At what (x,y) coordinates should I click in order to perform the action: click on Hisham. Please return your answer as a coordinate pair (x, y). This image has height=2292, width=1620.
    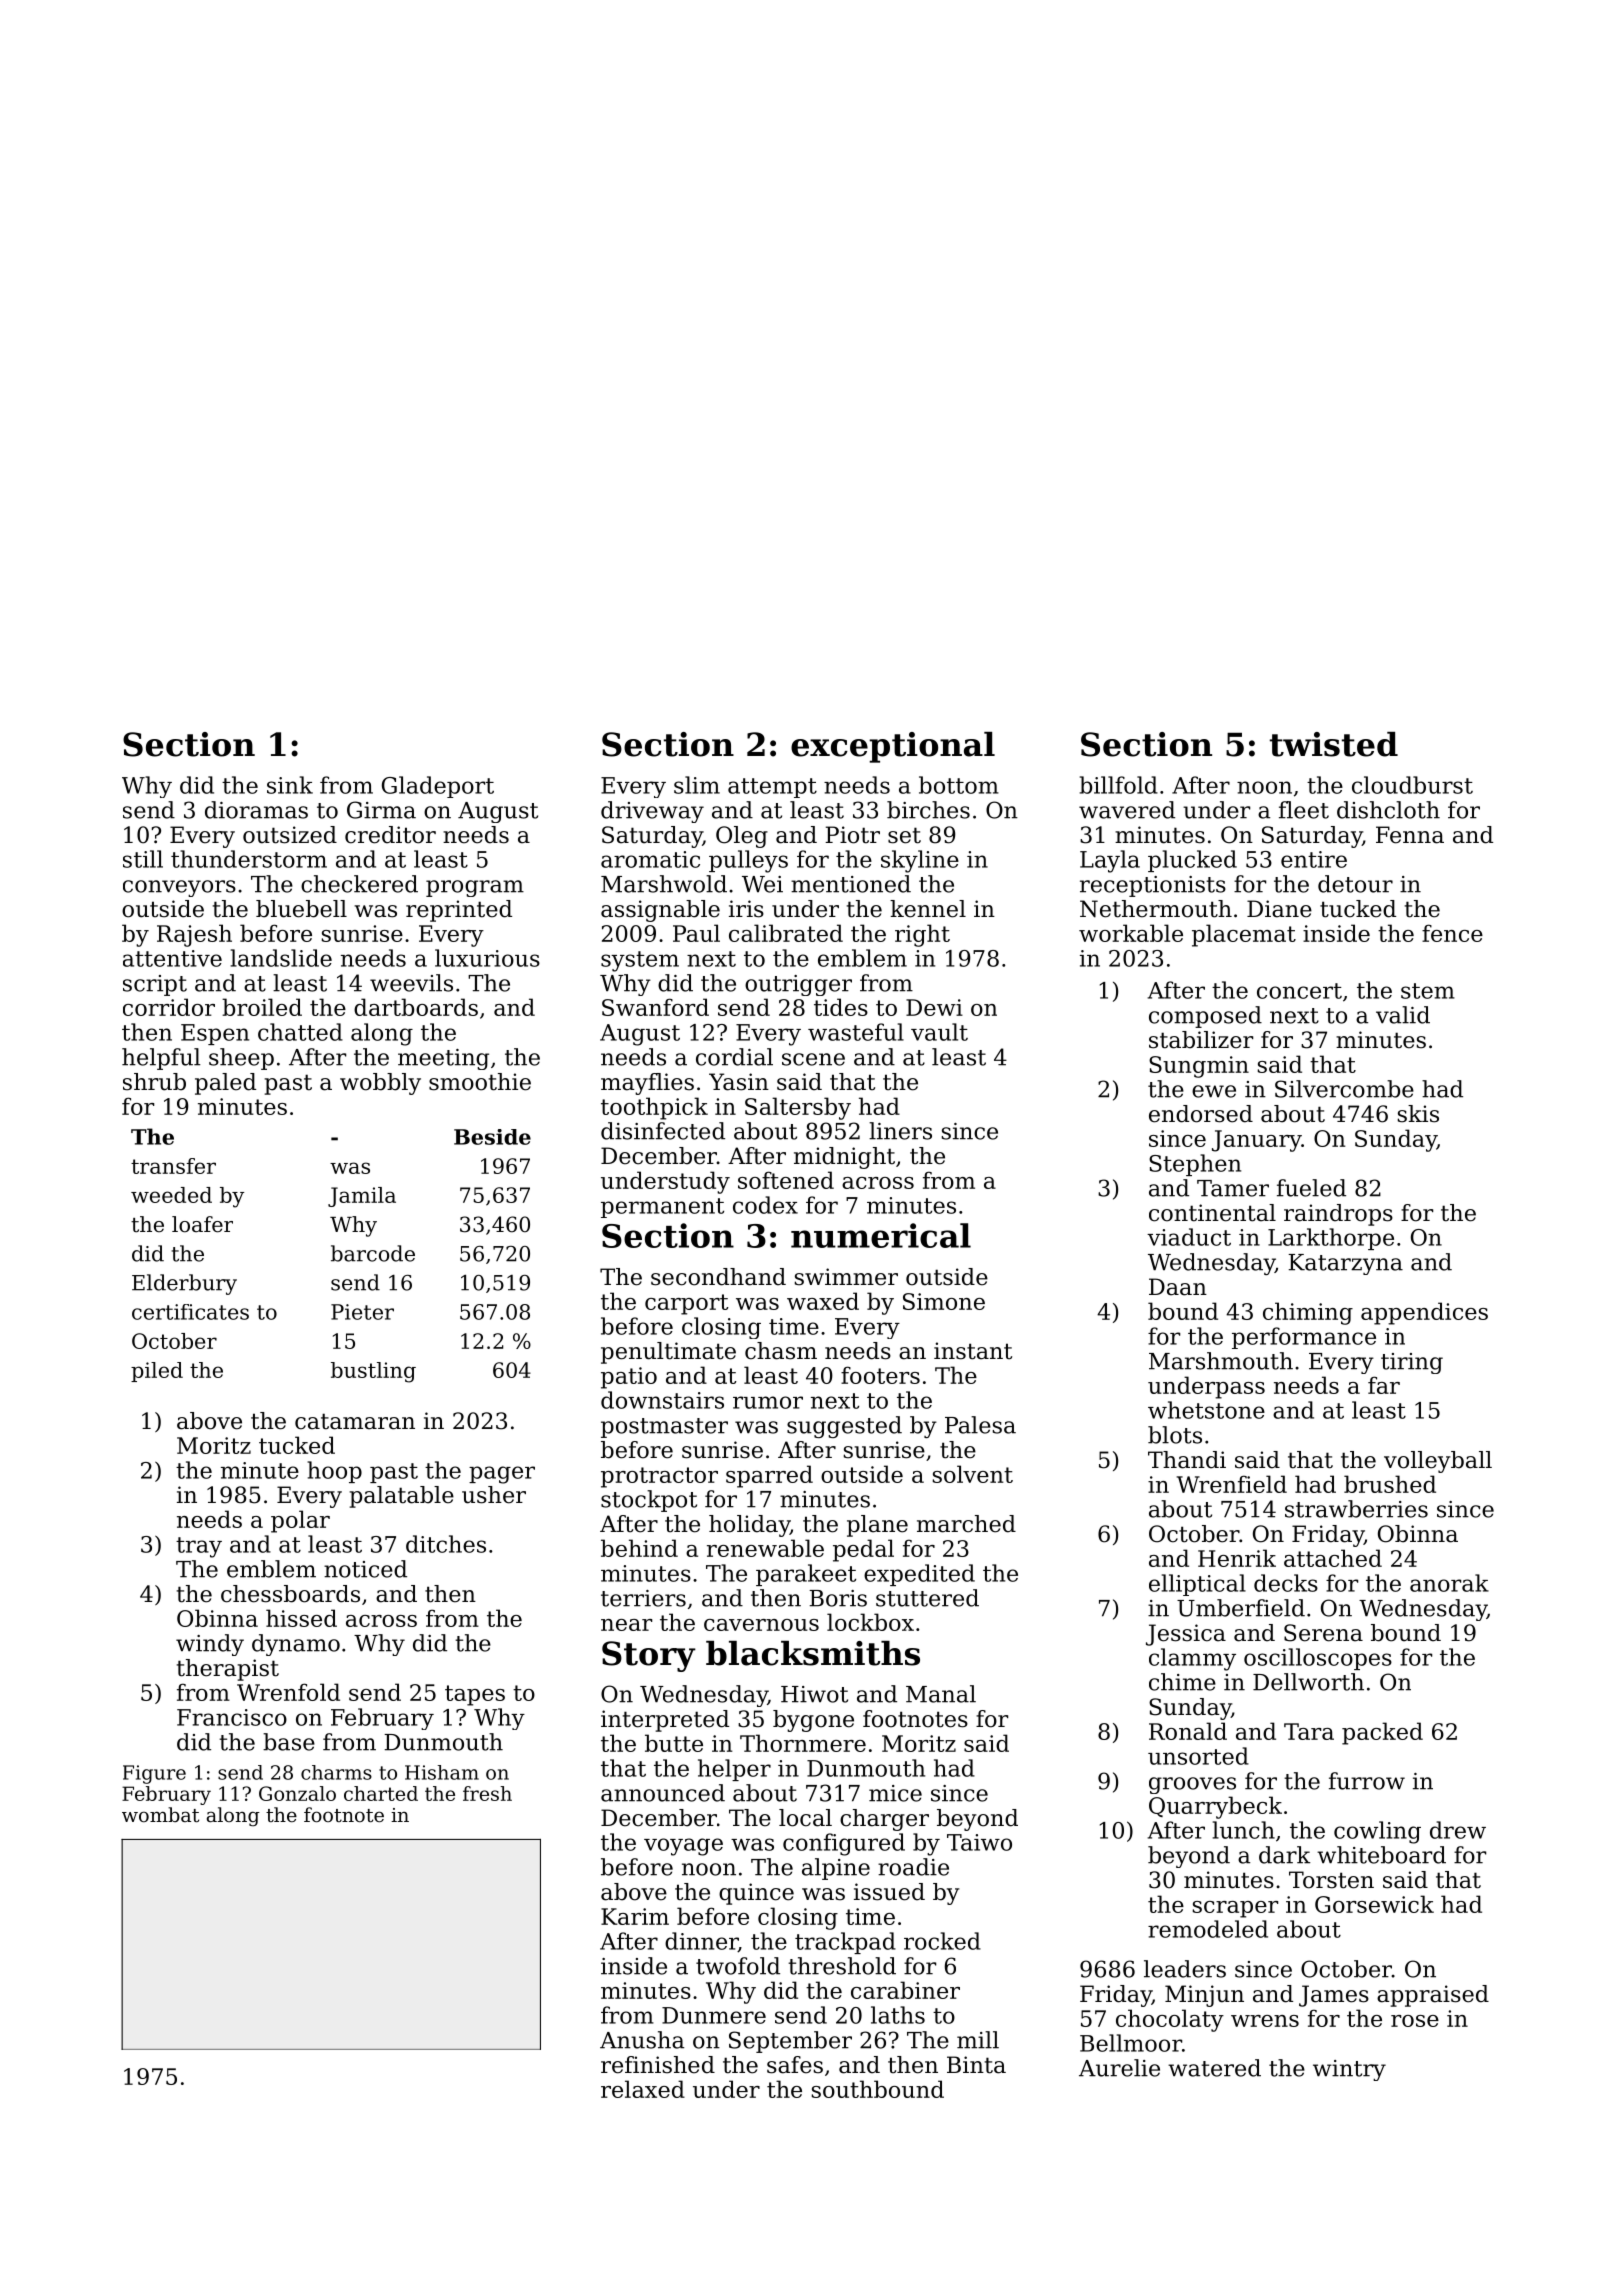
    Looking at the image, I should click on (442, 1772).
